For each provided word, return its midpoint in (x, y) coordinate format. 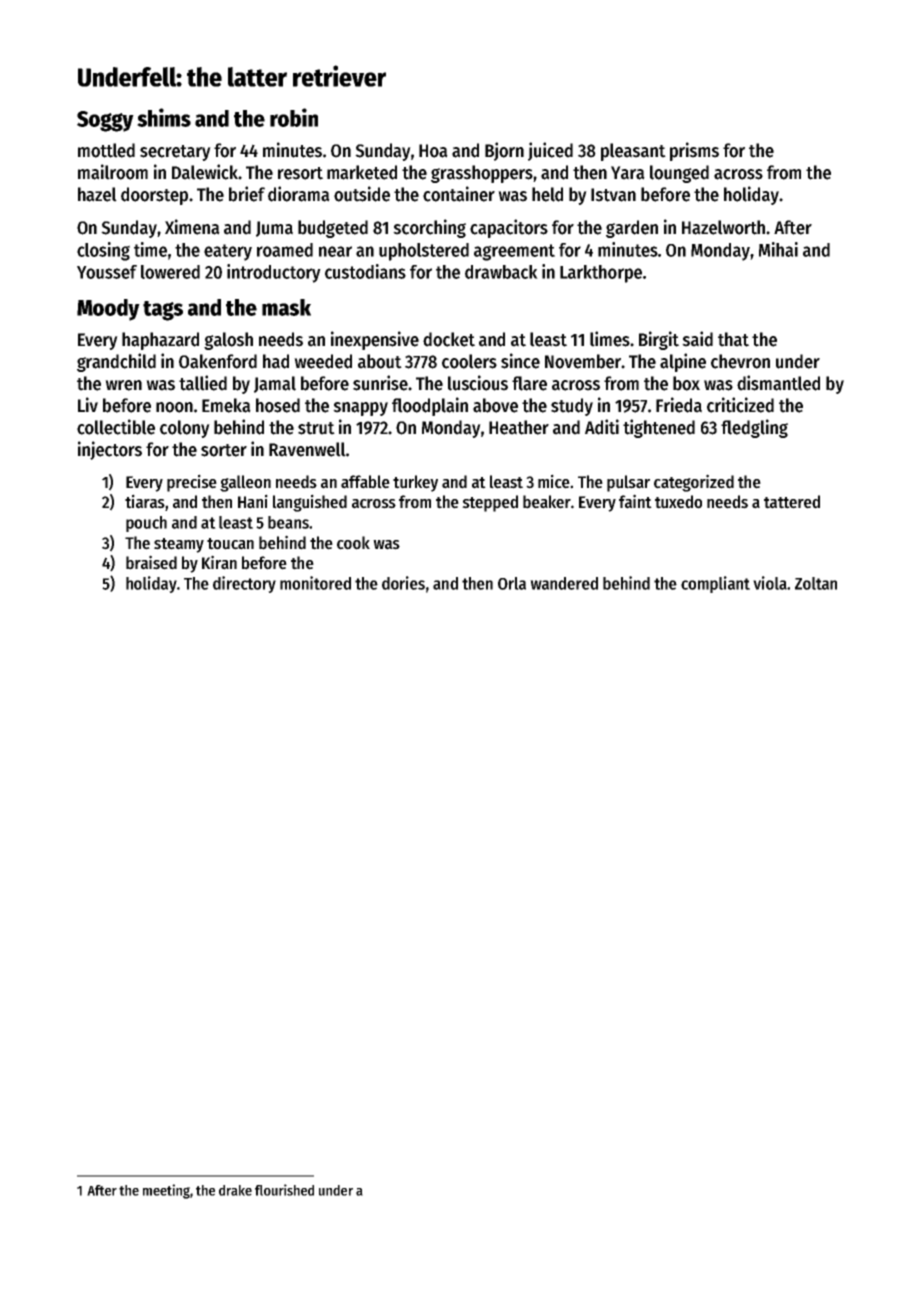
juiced (550, 151)
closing (103, 251)
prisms (694, 151)
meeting (166, 1191)
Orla (512, 583)
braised (151, 562)
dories (403, 583)
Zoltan (816, 583)
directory (244, 584)
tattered (792, 502)
